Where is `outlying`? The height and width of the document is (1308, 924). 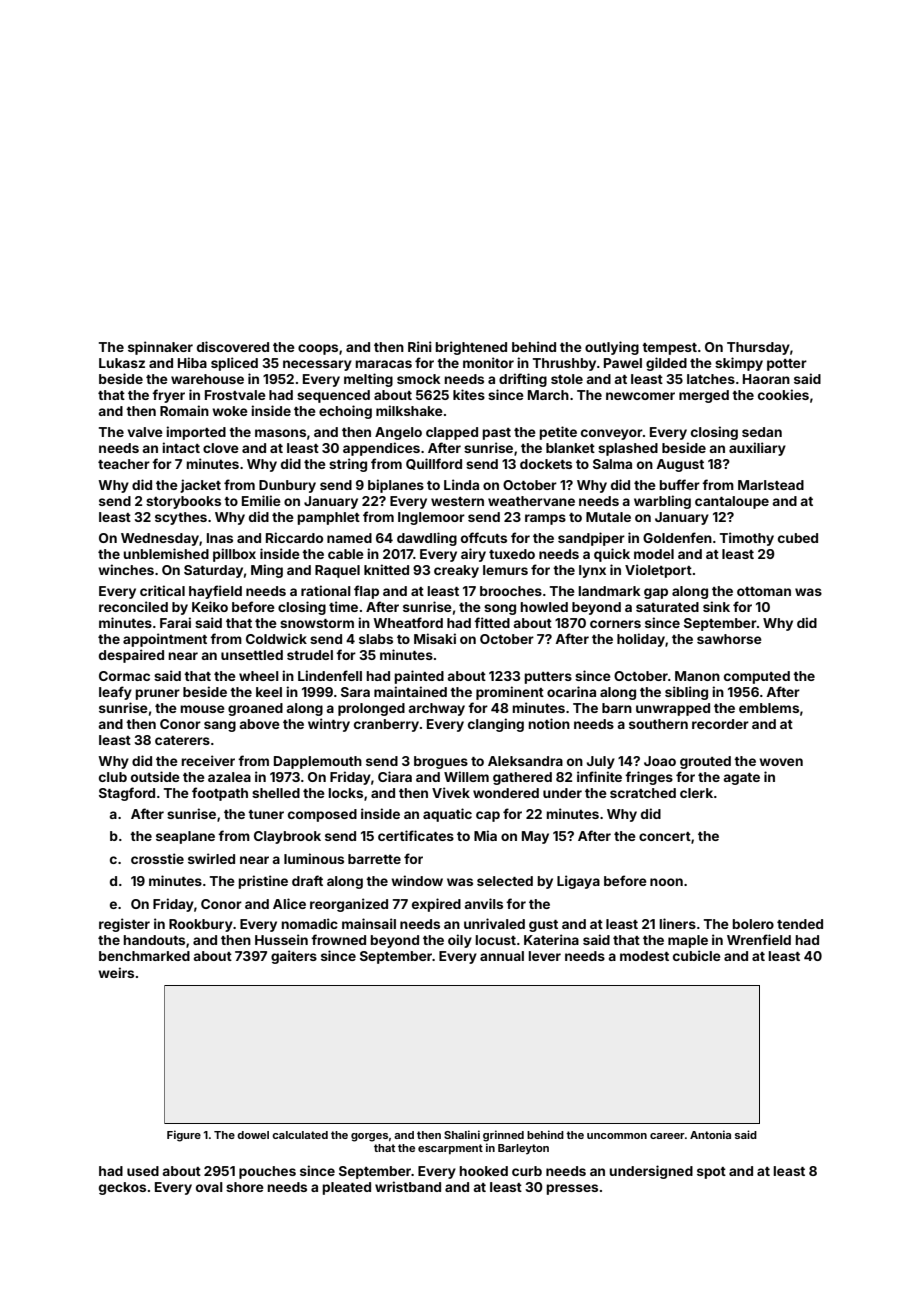
outlying is located at coordinates (612, 348).
